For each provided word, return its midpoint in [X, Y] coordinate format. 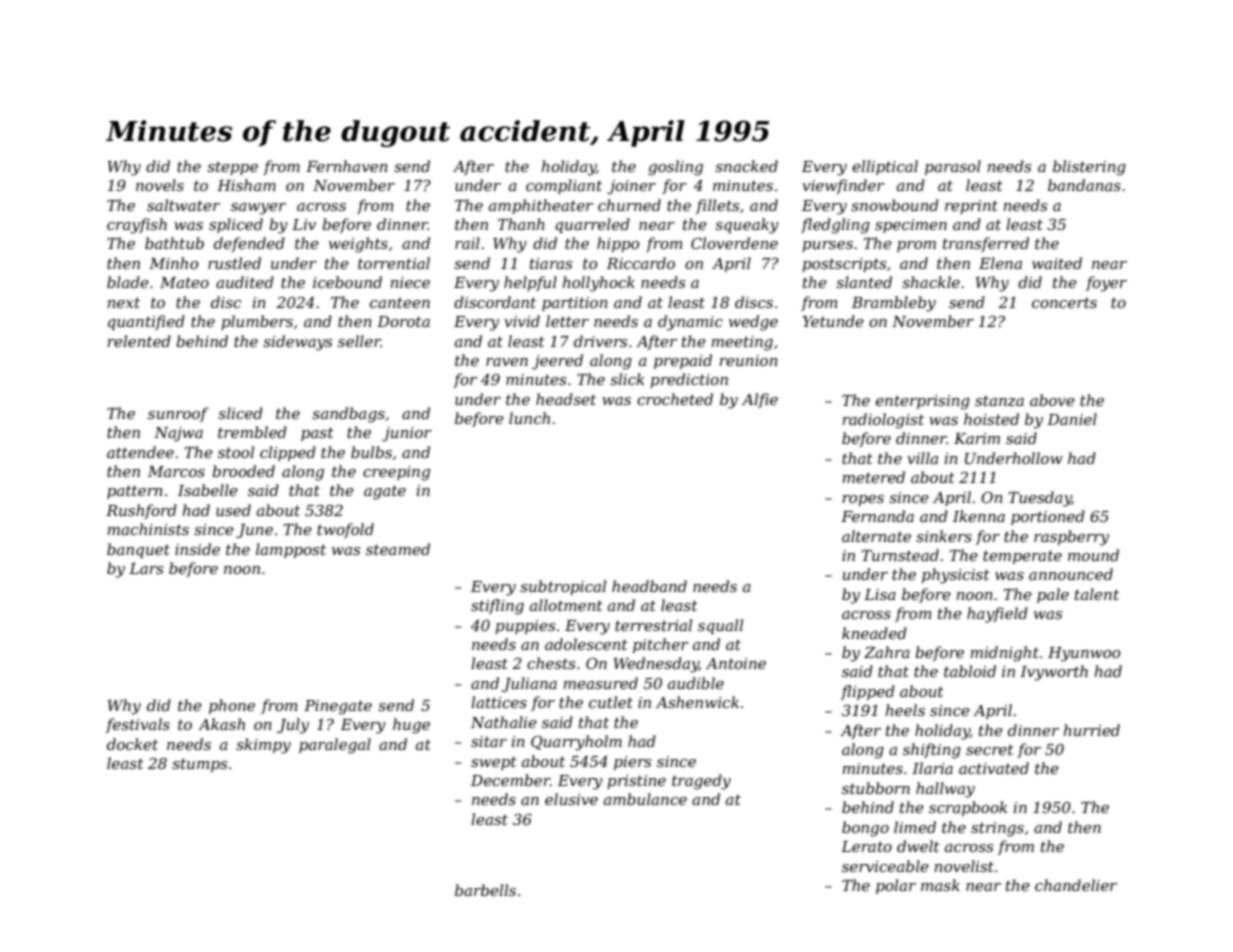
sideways [297, 343]
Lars [146, 568]
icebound [347, 282]
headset [566, 399]
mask [940, 885]
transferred [986, 244]
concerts [1064, 303]
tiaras [551, 263]
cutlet [611, 702]
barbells [485, 890]
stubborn [876, 788]
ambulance [645, 799]
